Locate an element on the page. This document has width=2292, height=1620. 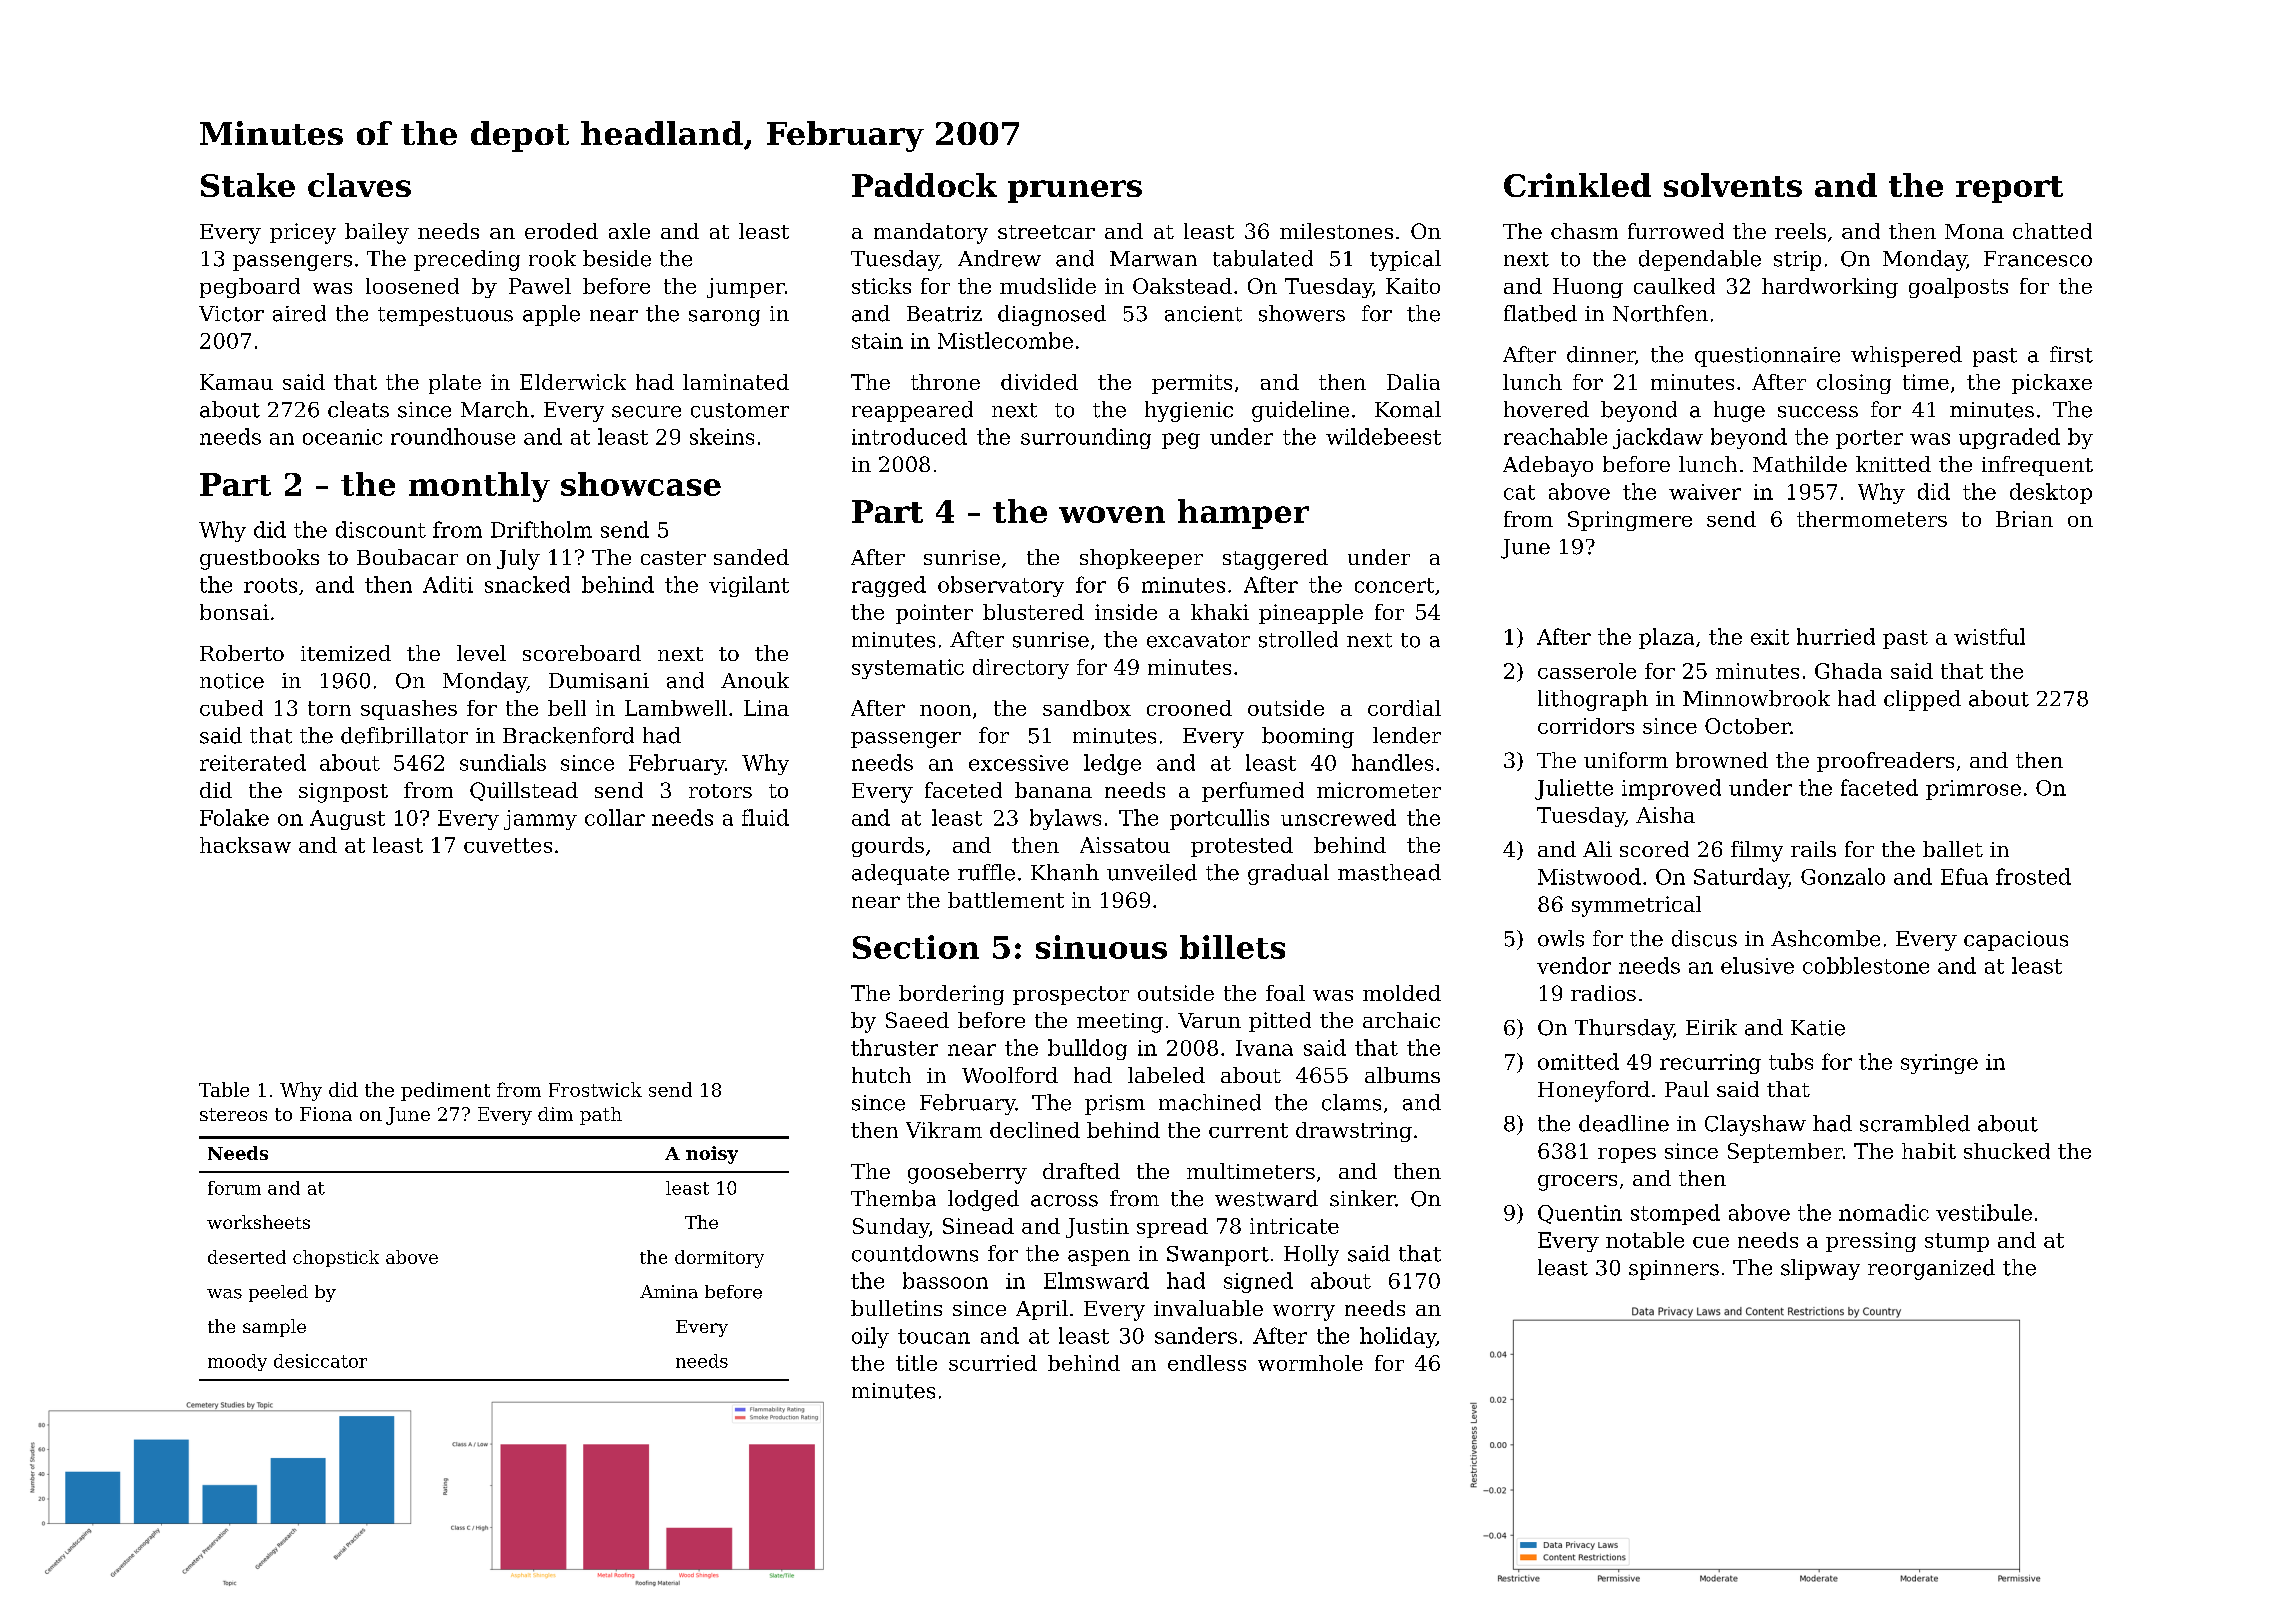
claves is located at coordinates (359, 185).
